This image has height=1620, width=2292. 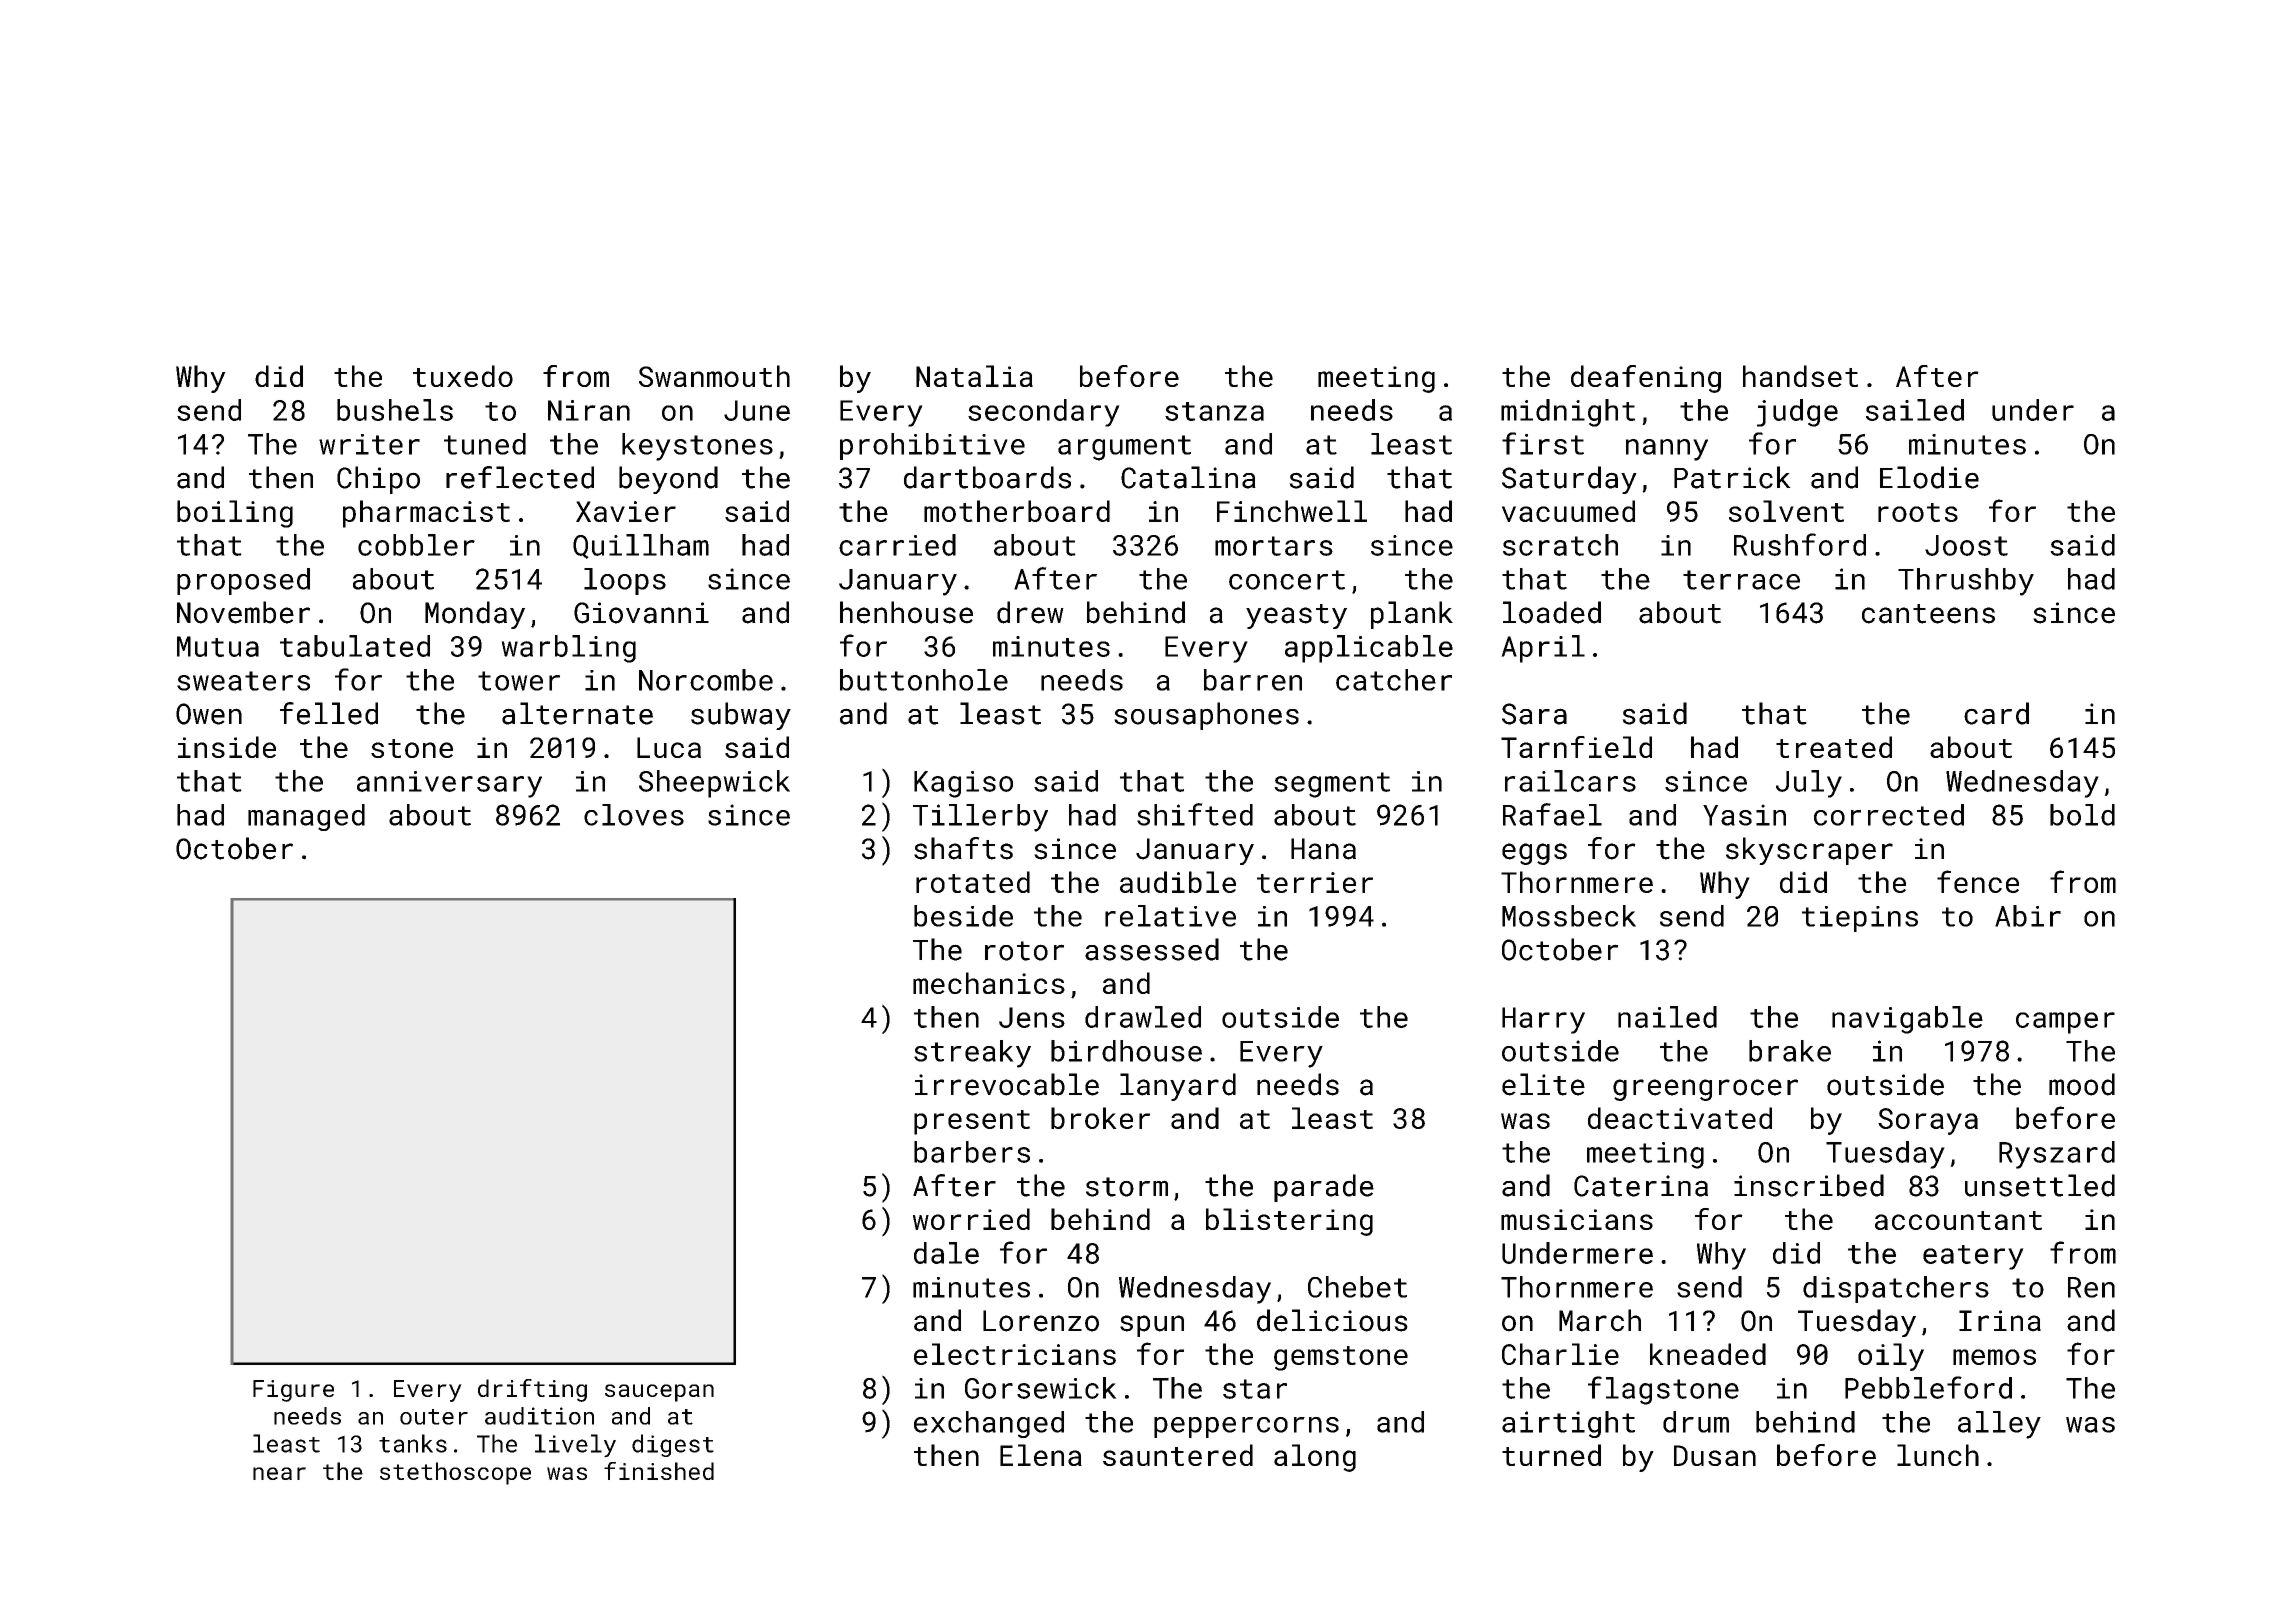 I want to click on present, so click(x=972, y=1122).
